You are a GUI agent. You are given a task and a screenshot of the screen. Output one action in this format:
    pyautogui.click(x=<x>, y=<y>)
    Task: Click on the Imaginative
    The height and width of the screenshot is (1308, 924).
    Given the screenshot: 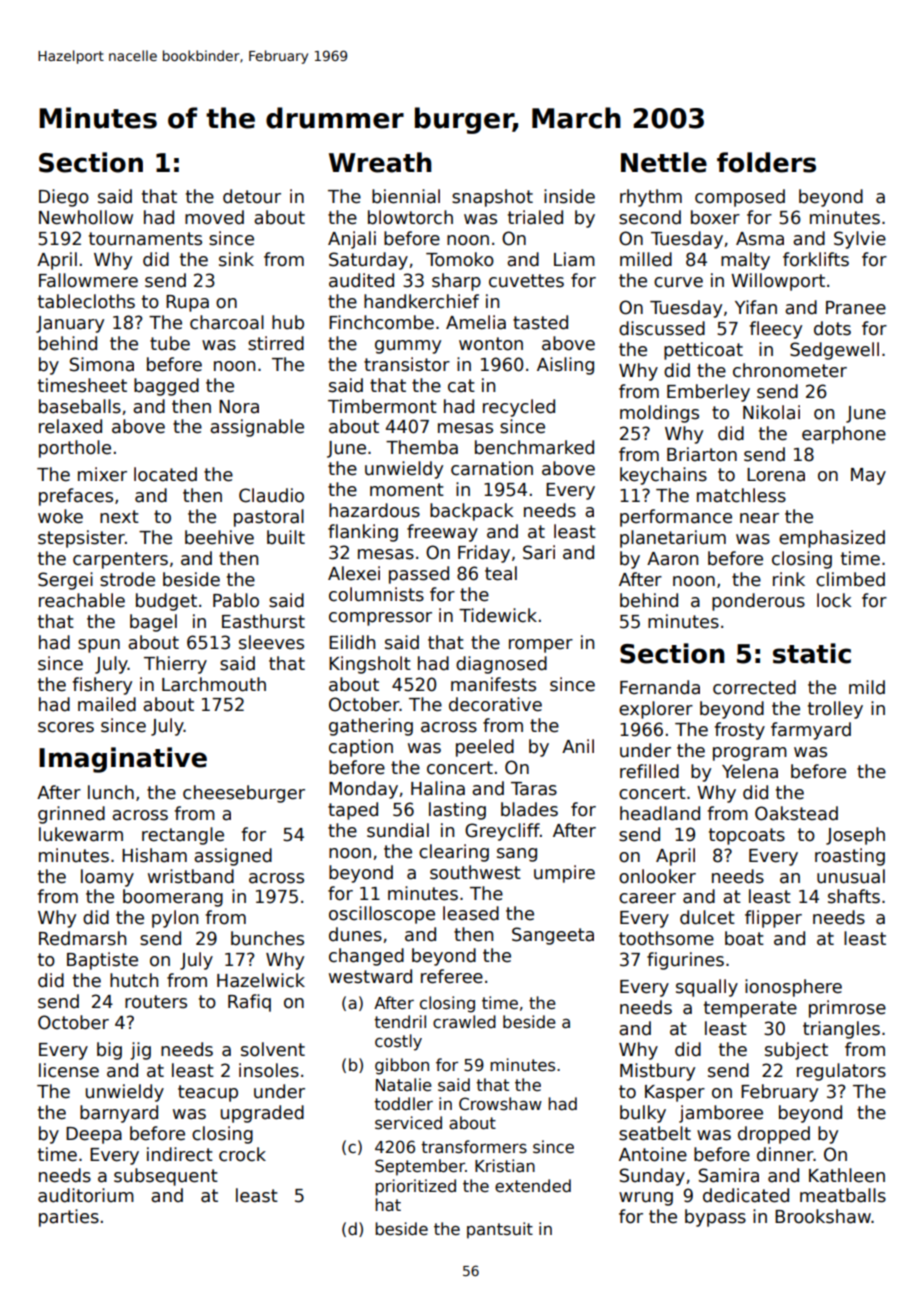 What is the action you would take?
    pyautogui.click(x=123, y=760)
